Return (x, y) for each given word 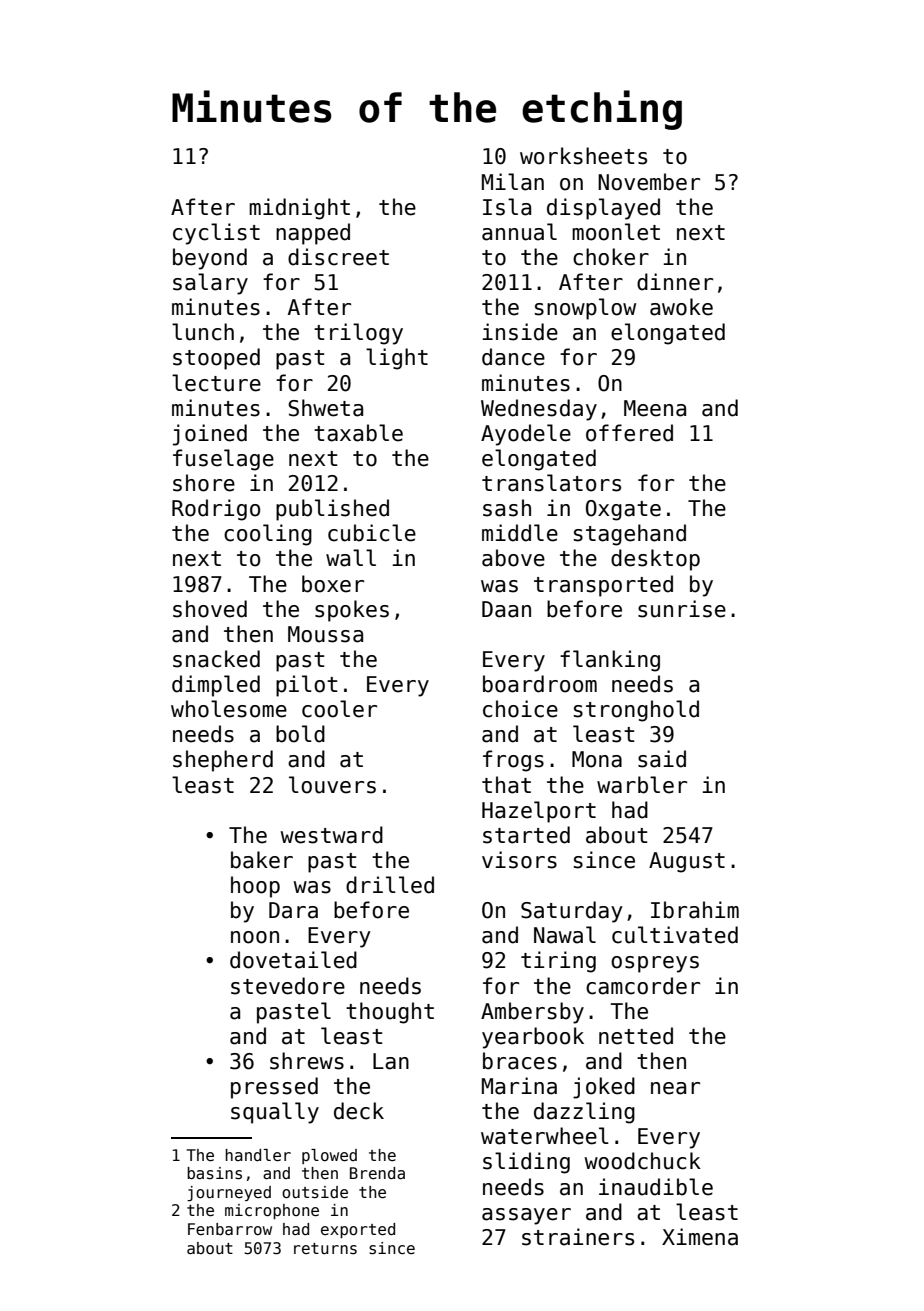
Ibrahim (695, 910)
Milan (513, 182)
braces (520, 1061)
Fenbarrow (230, 1229)
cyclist (216, 234)
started (526, 835)
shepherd (223, 761)
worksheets (583, 156)
